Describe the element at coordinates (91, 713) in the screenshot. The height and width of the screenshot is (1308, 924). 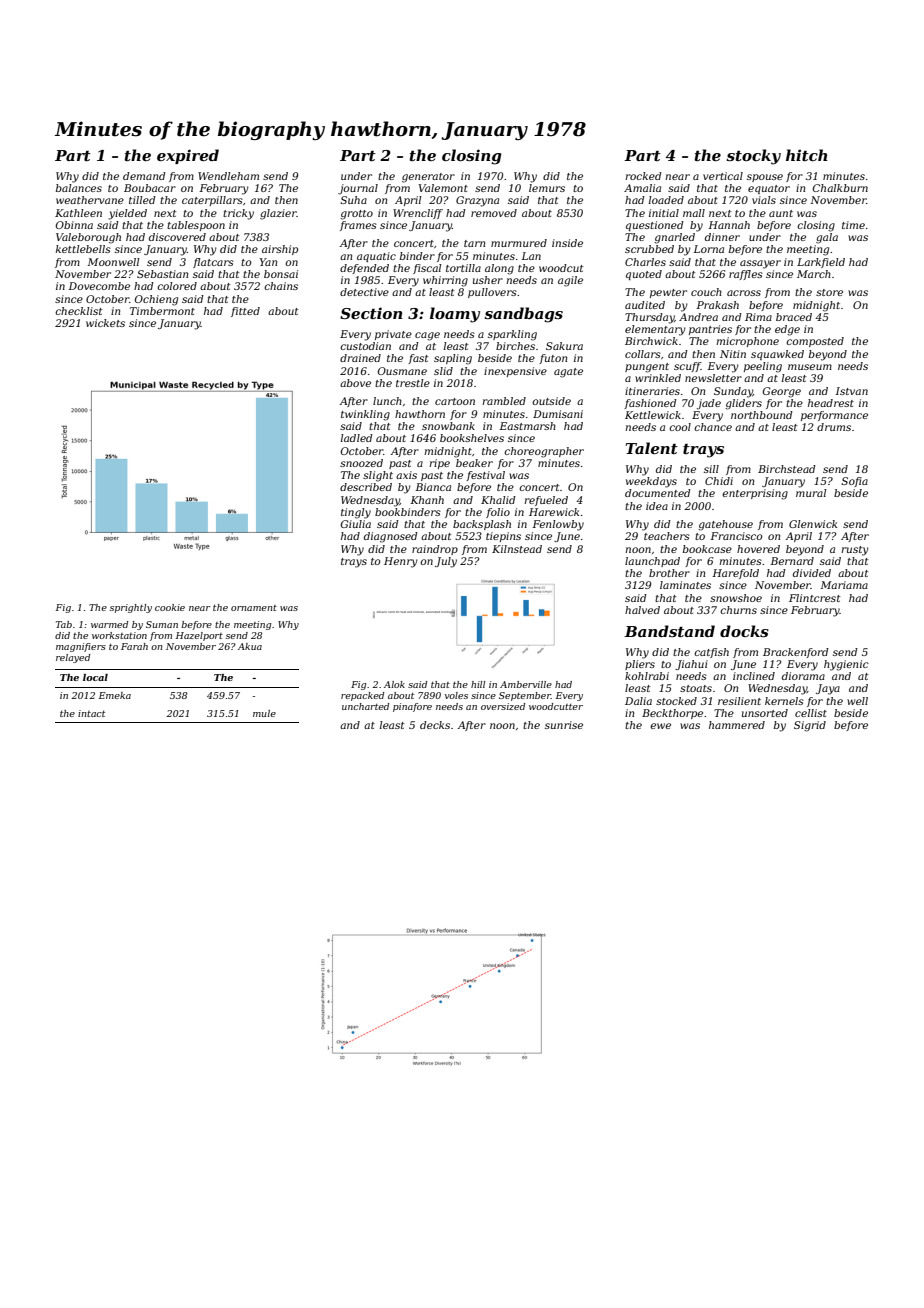
I see `intact` at that location.
